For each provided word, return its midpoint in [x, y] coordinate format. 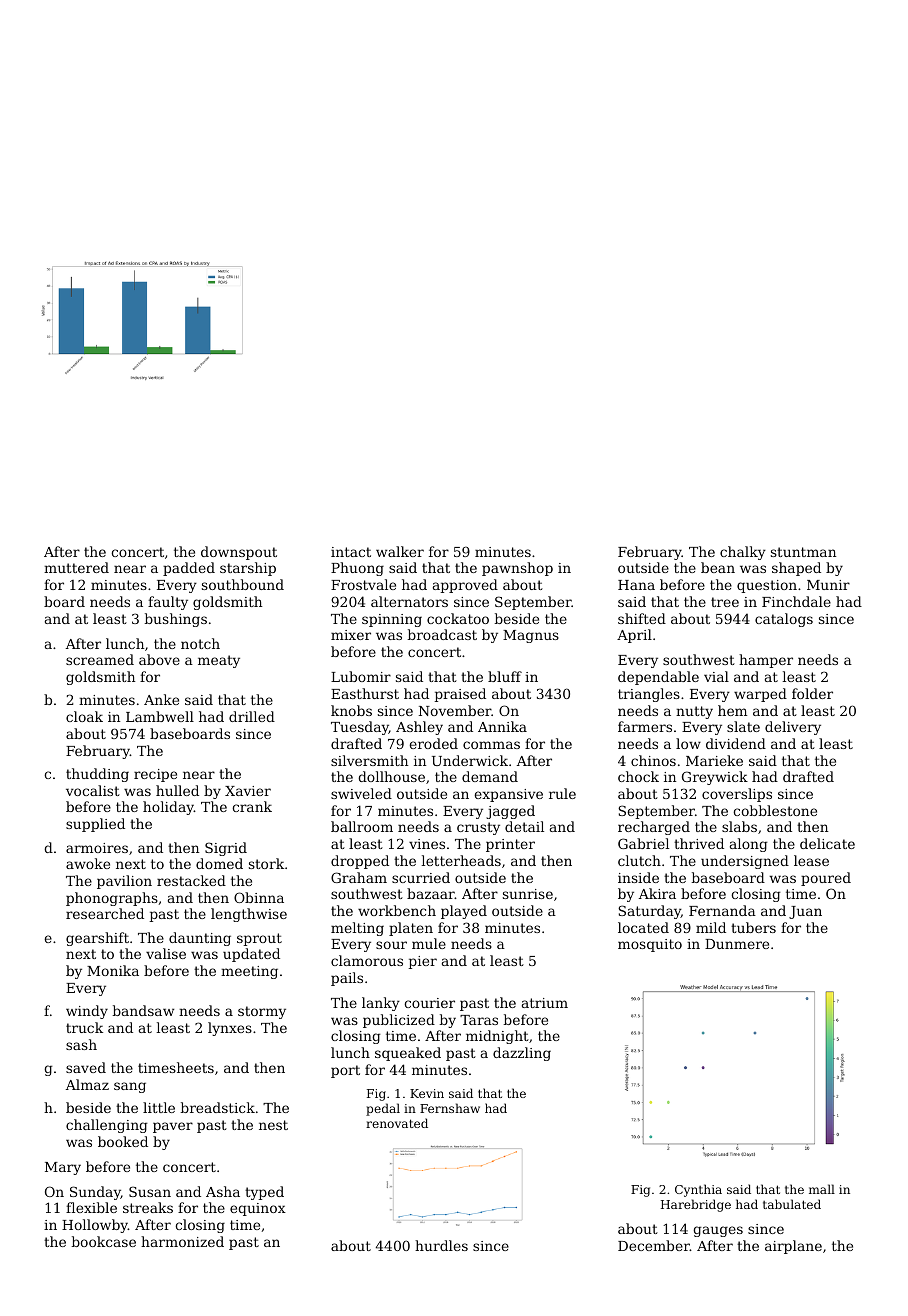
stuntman [803, 552]
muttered [76, 567]
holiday [168, 808]
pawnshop [517, 569]
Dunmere [737, 944]
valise [166, 953]
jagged [510, 812]
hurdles [441, 1245]
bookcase [104, 1241]
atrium [545, 1003]
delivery [793, 728]
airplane [793, 1247]
